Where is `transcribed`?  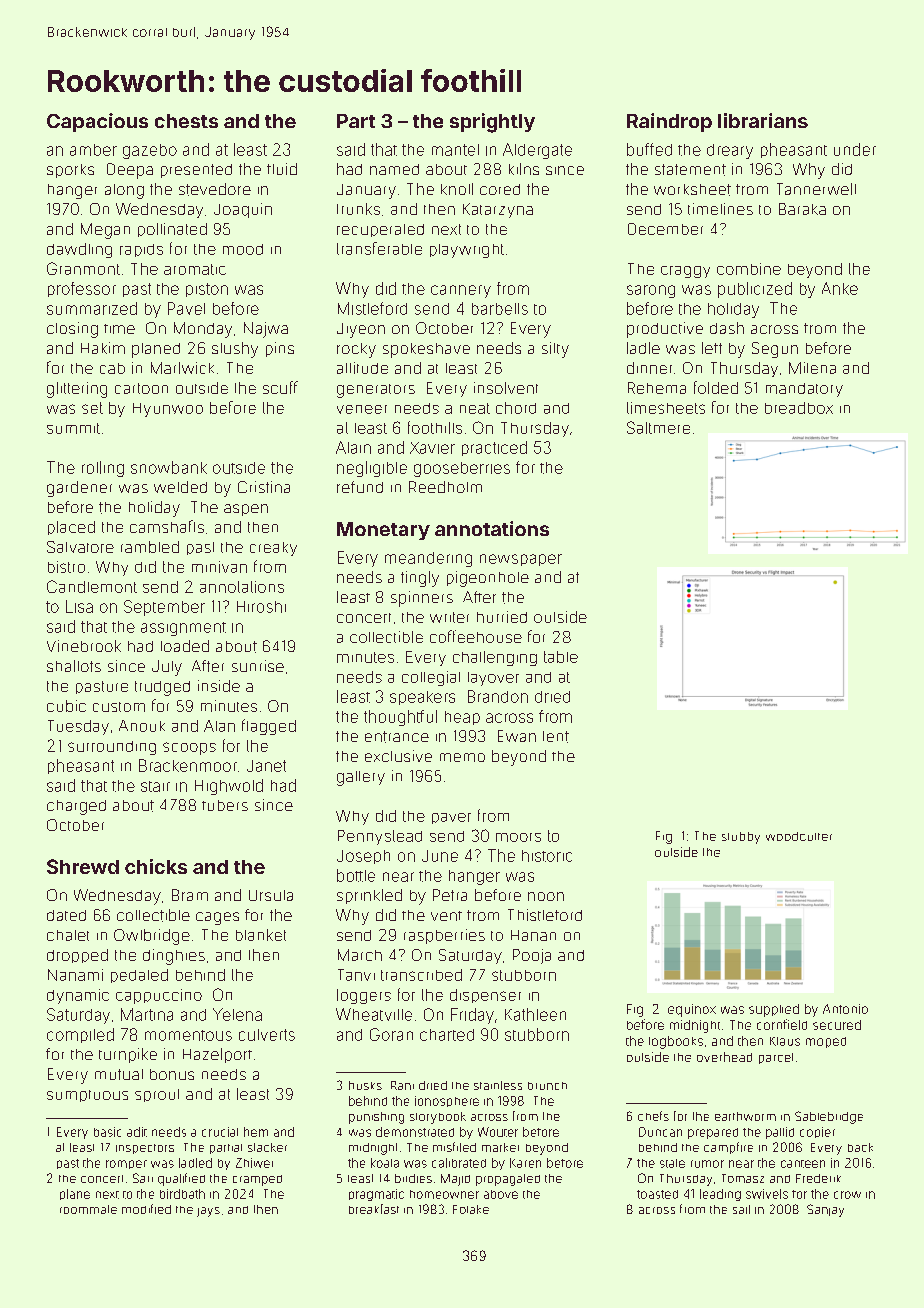 transcribed is located at coordinates (421, 975).
